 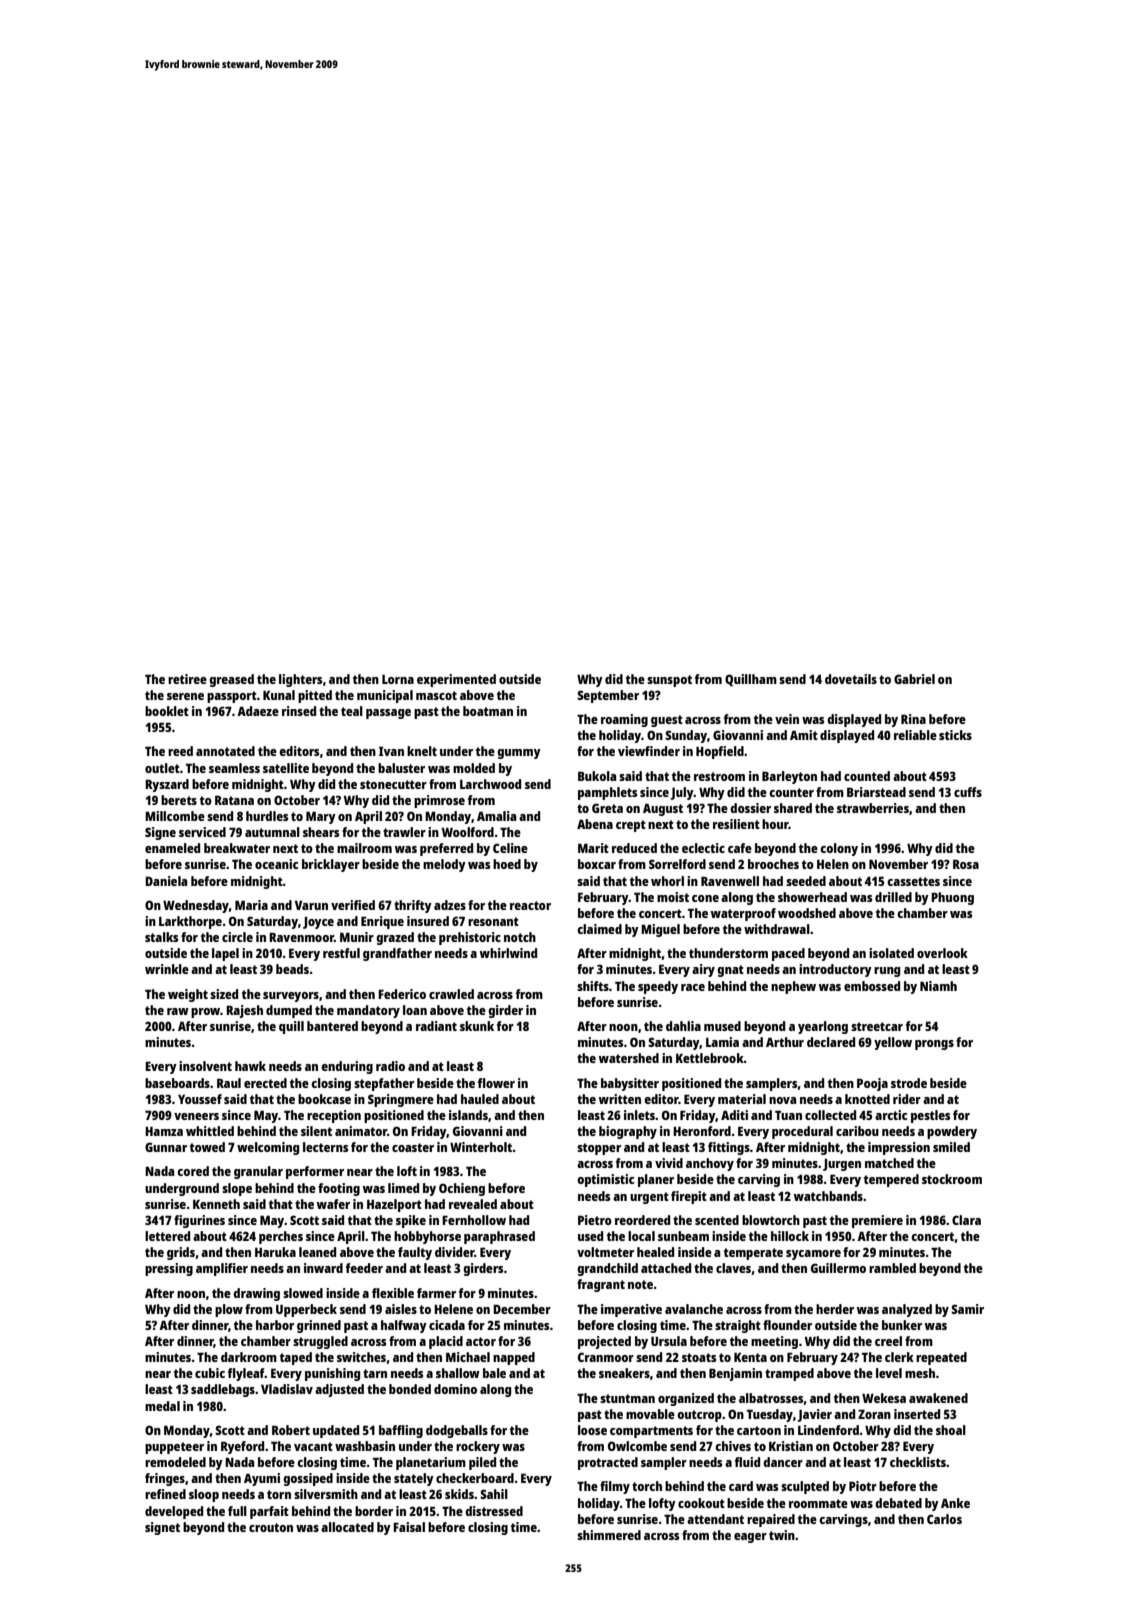 What do you see at coordinates (609, 1535) in the document?
I see `shimmered` at bounding box center [609, 1535].
